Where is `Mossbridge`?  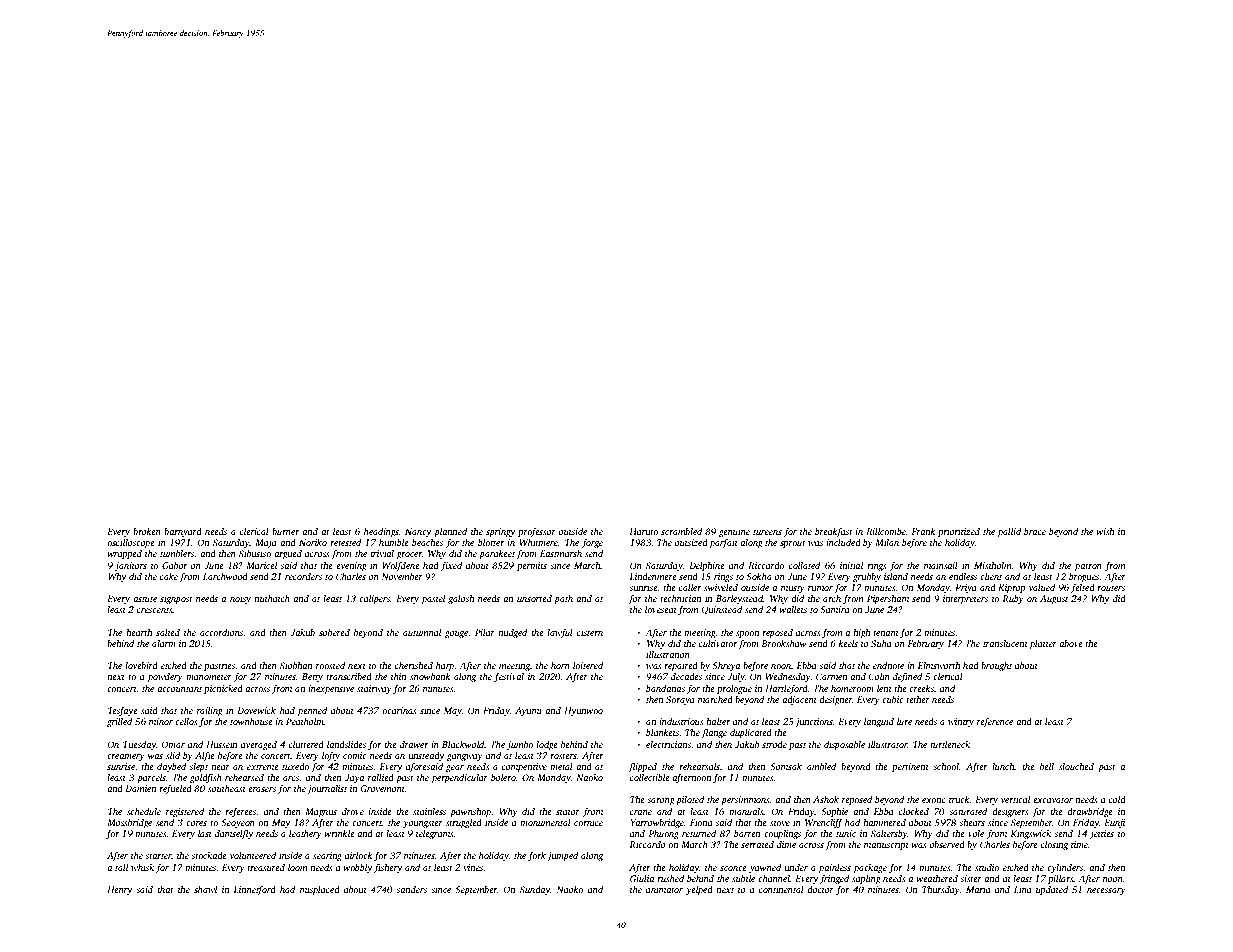
Mossbridge is located at coordinates (129, 823).
